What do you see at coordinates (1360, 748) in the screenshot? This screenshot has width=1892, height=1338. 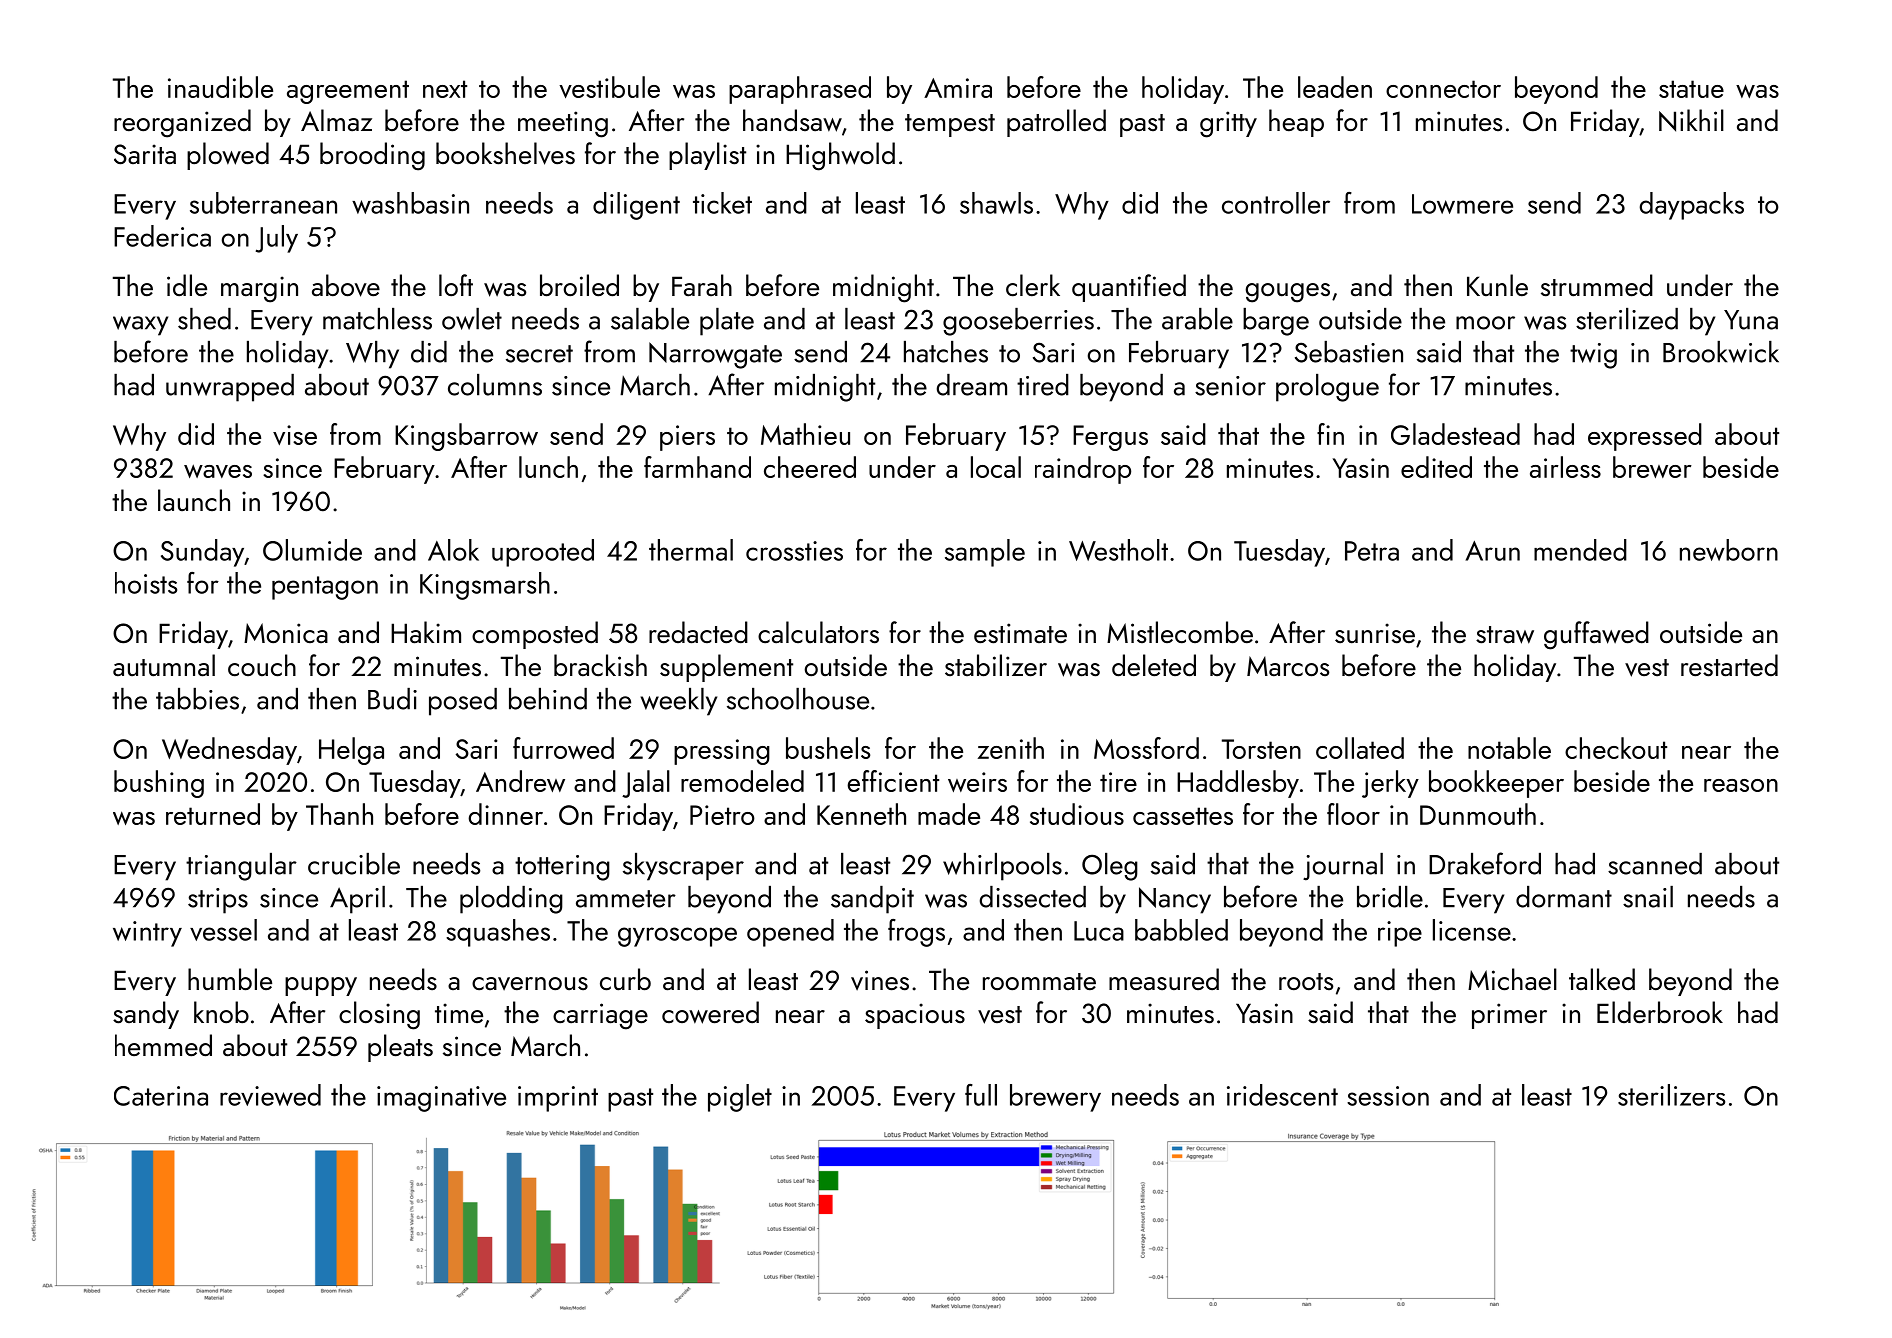 I see `collated` at bounding box center [1360, 748].
